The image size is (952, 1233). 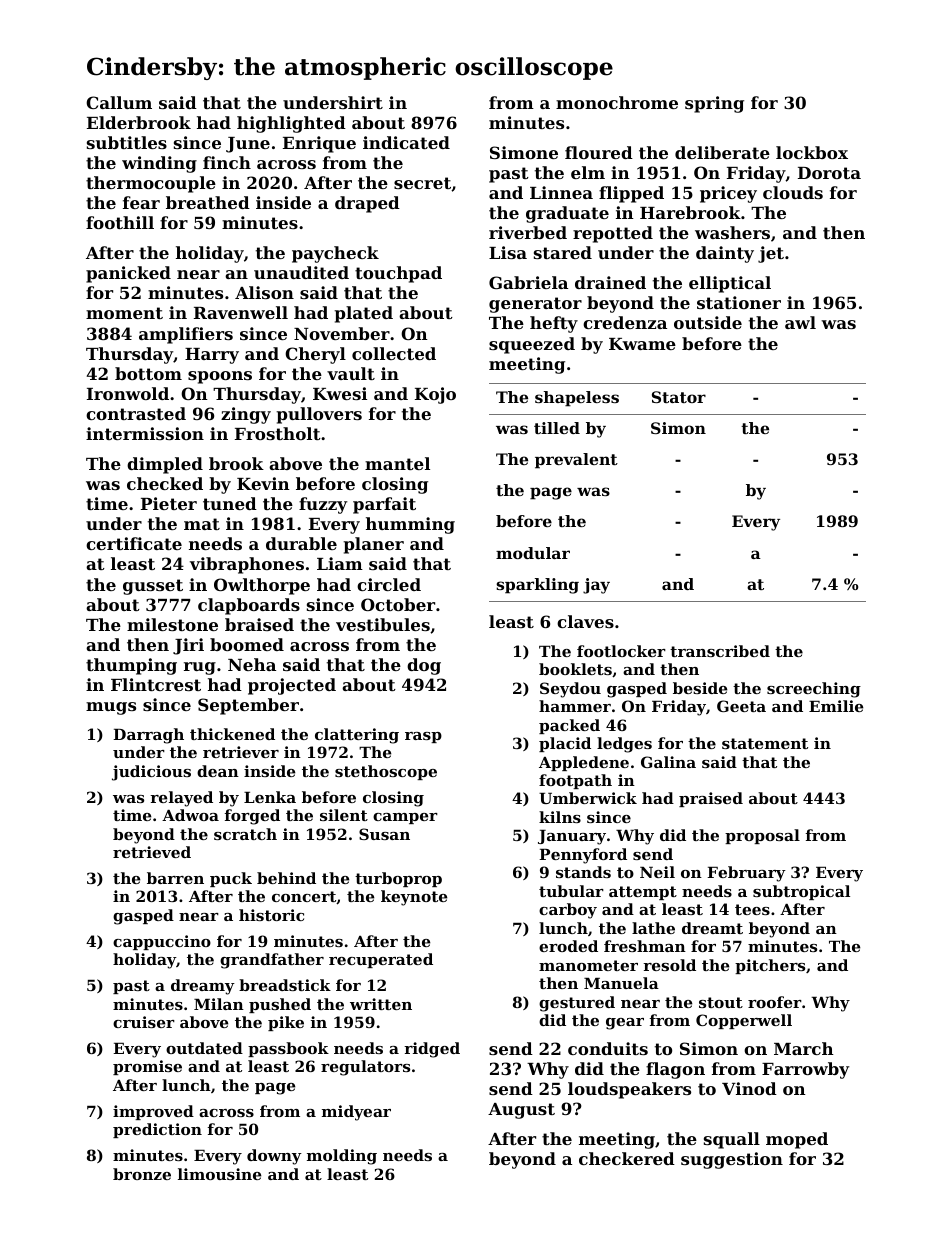 What do you see at coordinates (424, 666) in the screenshot?
I see `dog` at bounding box center [424, 666].
